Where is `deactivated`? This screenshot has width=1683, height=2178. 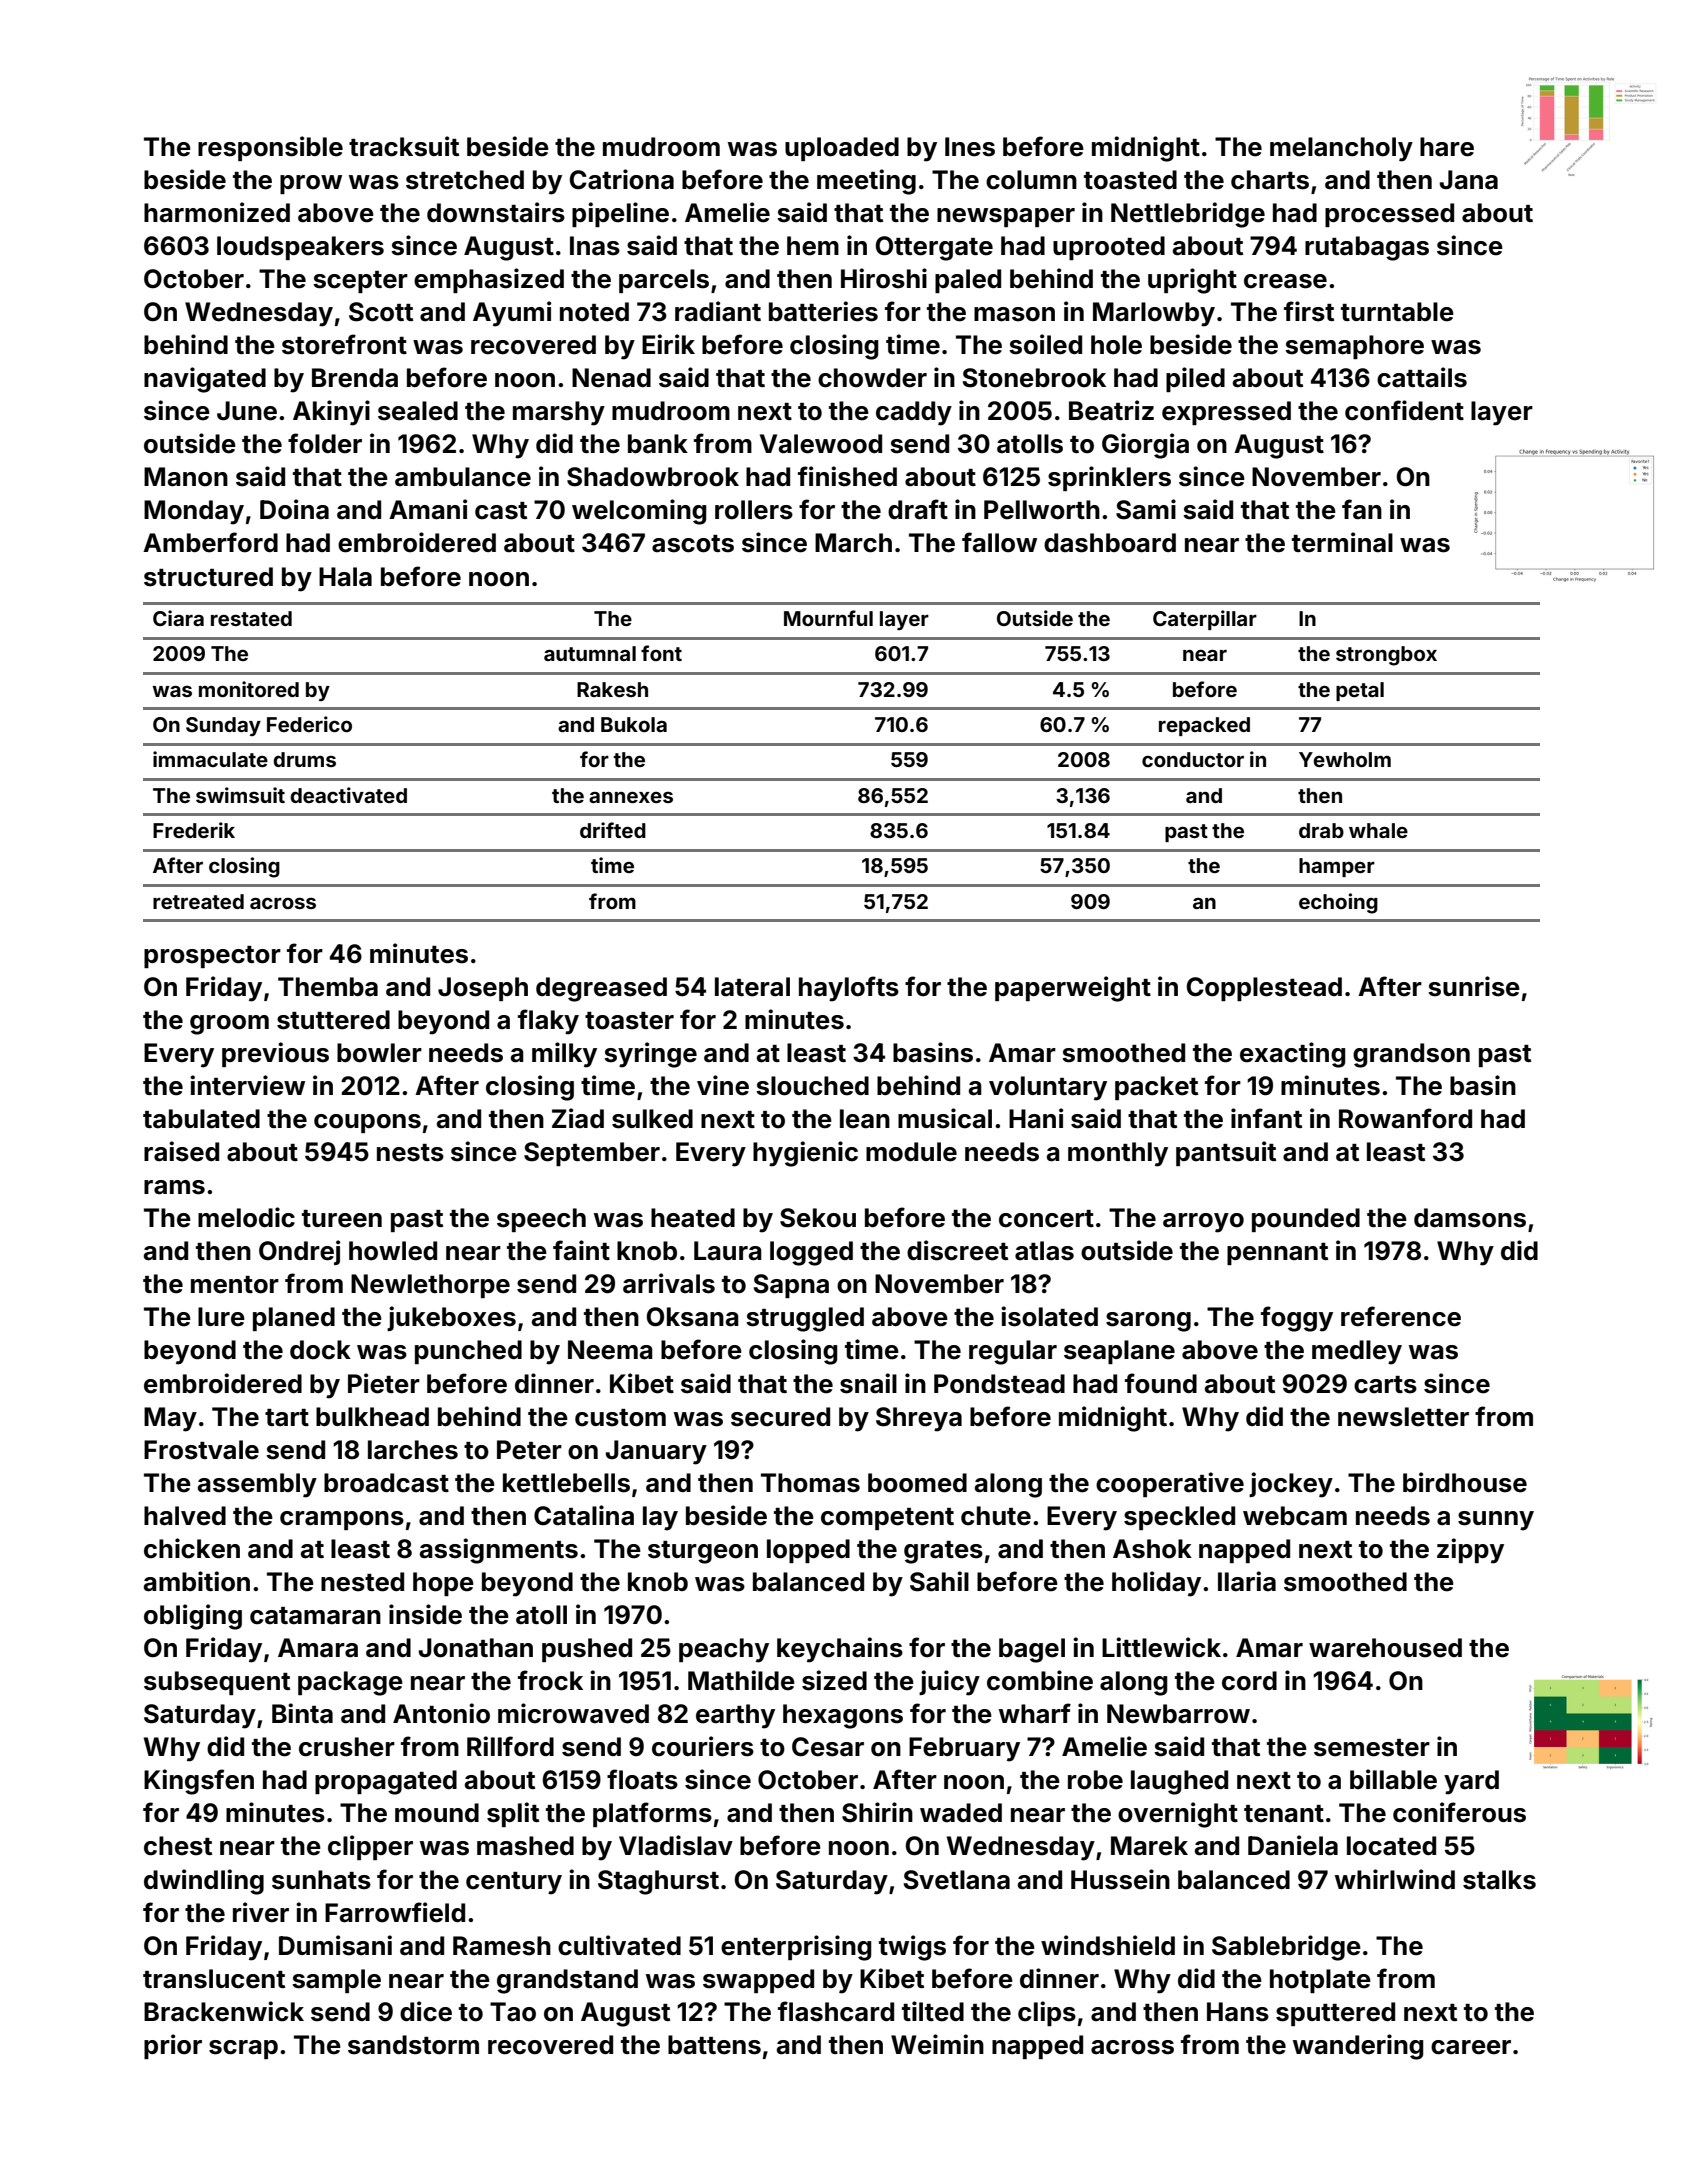
deactivated is located at coordinates (348, 795).
